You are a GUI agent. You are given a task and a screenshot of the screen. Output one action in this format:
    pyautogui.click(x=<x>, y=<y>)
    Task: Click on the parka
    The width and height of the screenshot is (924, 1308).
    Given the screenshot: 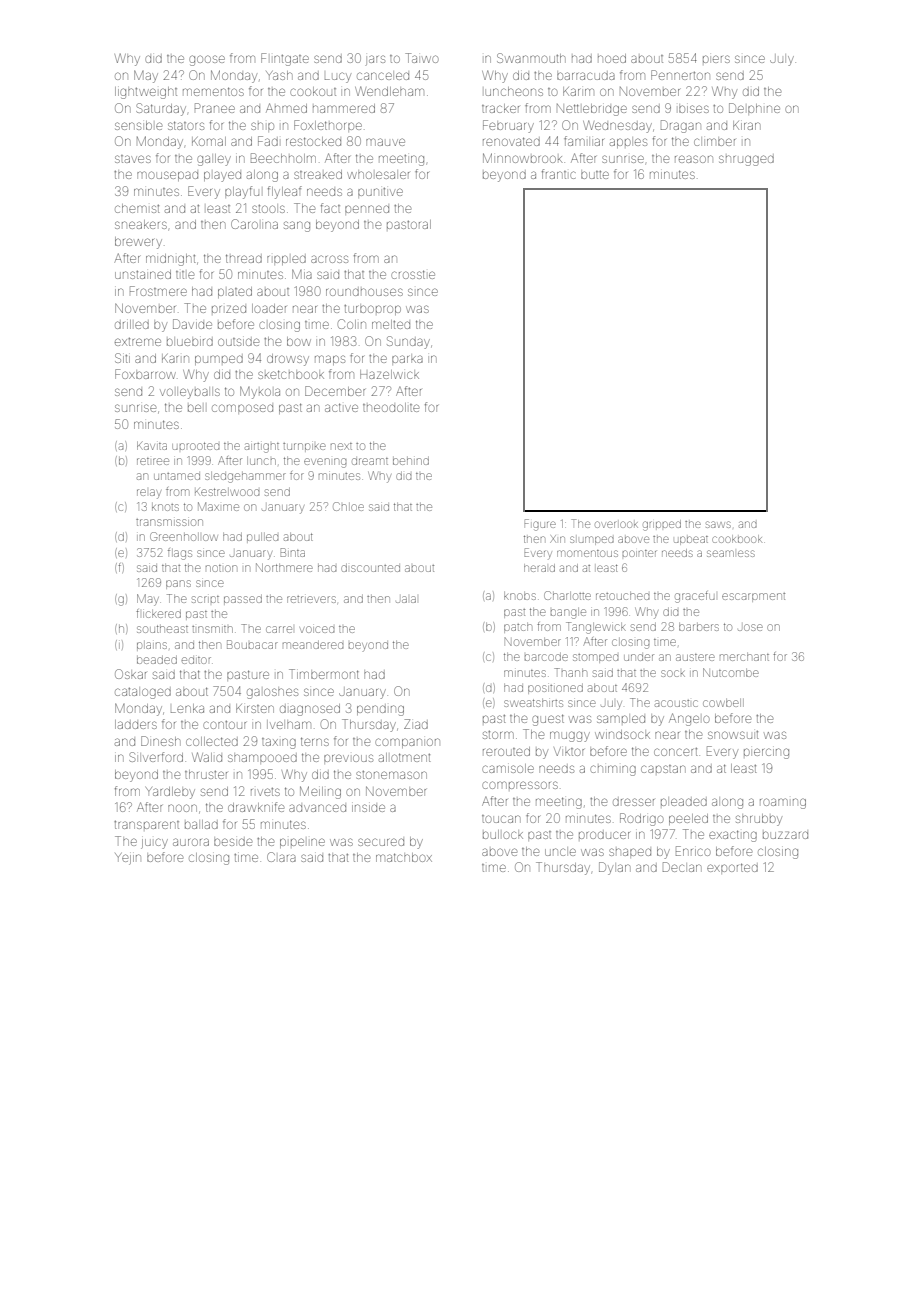 What is the action you would take?
    pyautogui.click(x=407, y=359)
